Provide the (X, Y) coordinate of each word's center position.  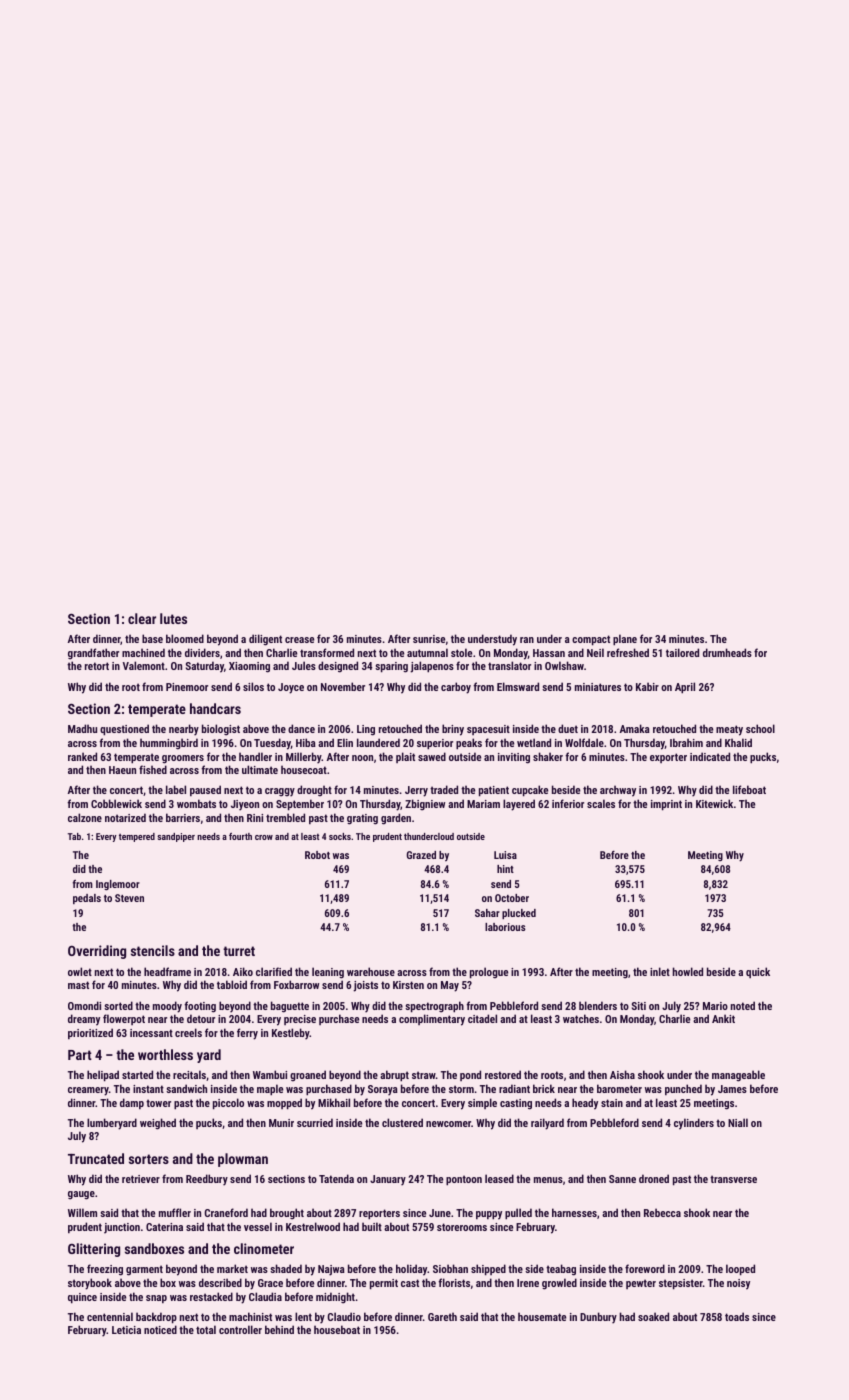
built (372, 1226)
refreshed (628, 652)
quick (758, 972)
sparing (391, 667)
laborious (505, 927)
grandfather (93, 654)
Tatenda (336, 1178)
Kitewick (714, 803)
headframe (167, 971)
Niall (738, 1122)
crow (264, 837)
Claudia (265, 1296)
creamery (88, 1091)
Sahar (487, 913)
